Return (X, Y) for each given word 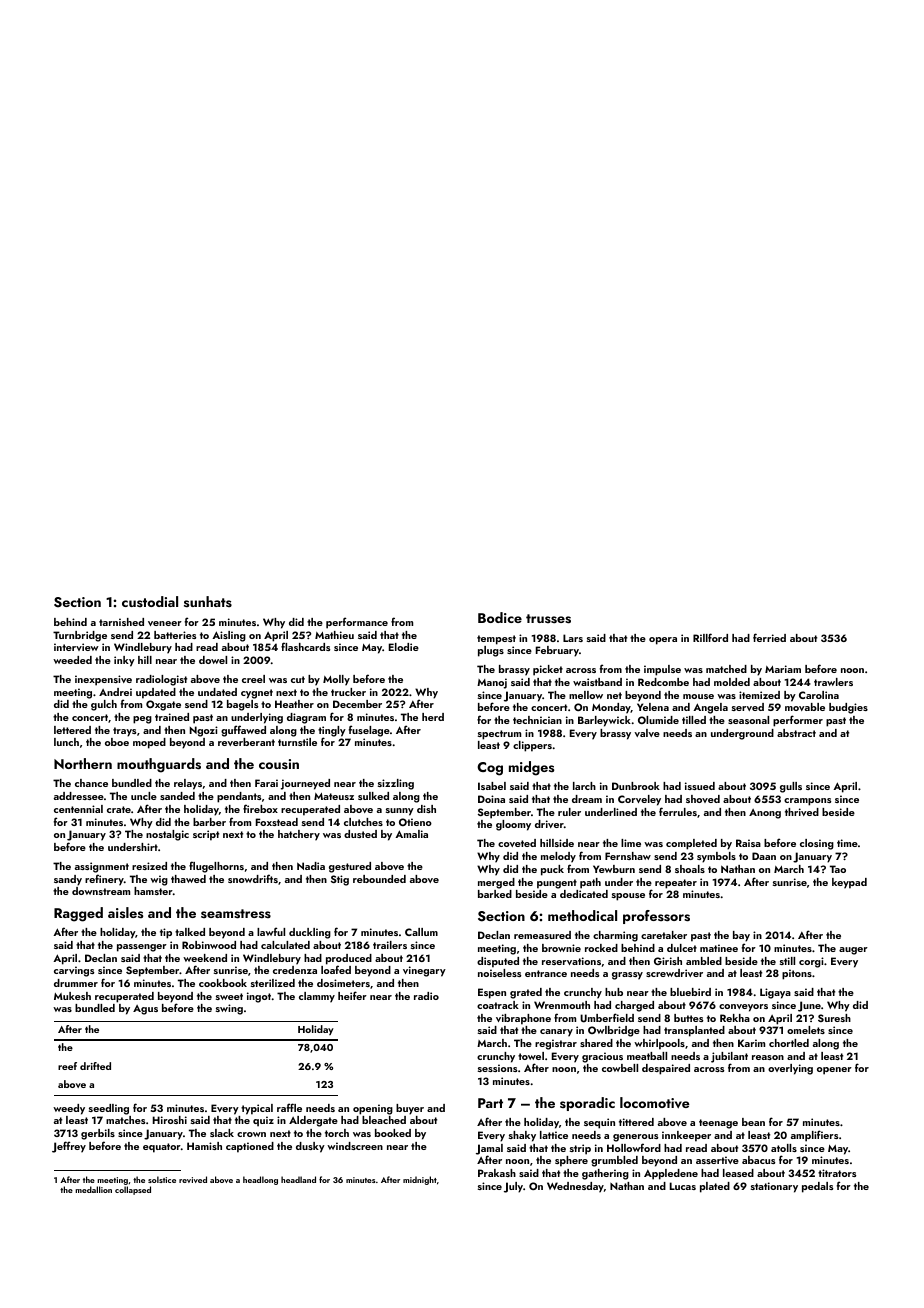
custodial (150, 601)
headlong (260, 1180)
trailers (390, 945)
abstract (796, 733)
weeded (72, 660)
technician (537, 720)
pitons (797, 974)
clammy (317, 997)
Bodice (500, 617)
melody (558, 857)
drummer (76, 983)
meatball (647, 1056)
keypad (849, 883)
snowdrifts (253, 878)
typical (257, 1109)
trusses (548, 619)
